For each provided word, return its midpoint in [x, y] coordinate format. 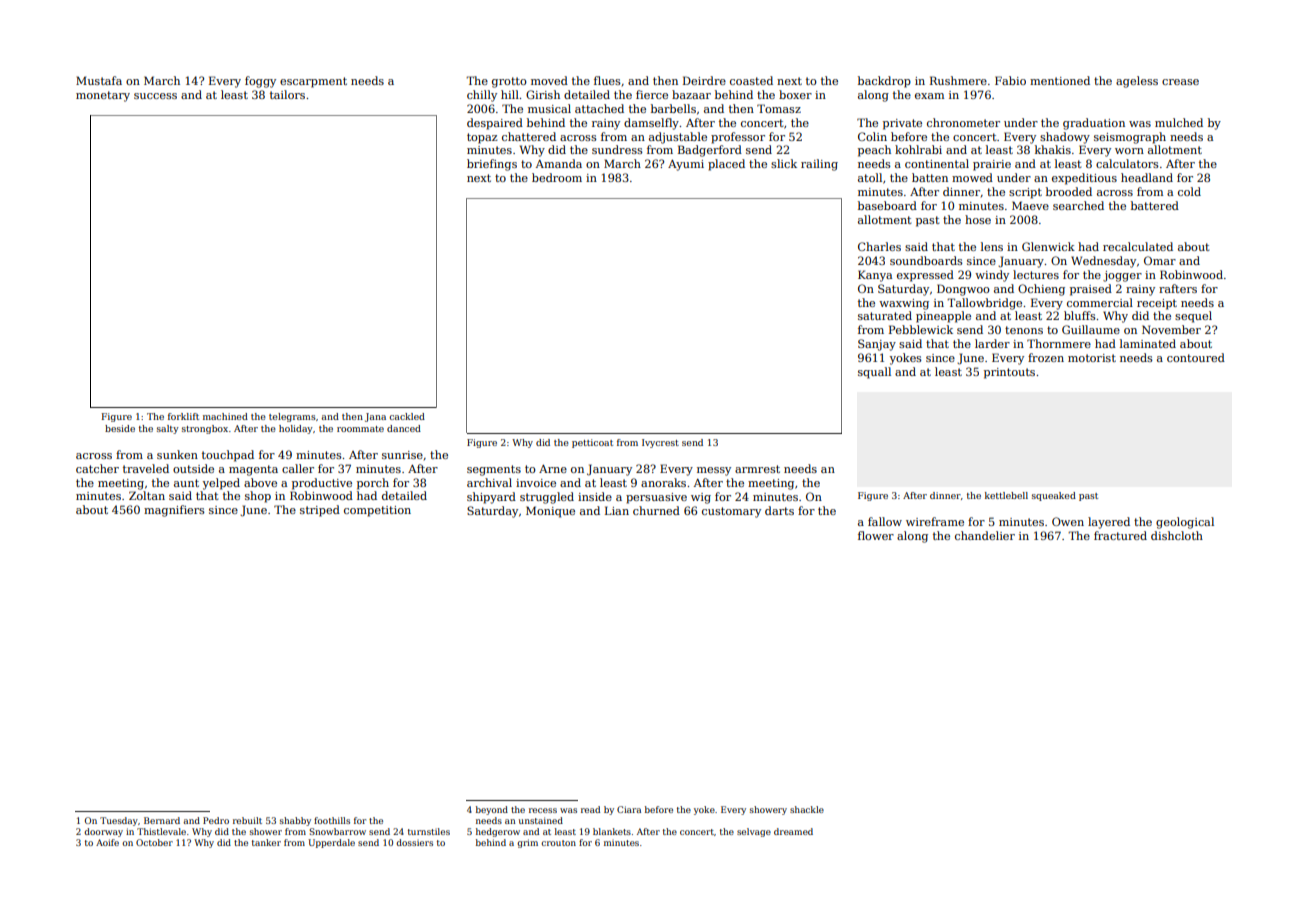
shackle [807, 809]
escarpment [313, 82]
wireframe [935, 521]
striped [320, 511]
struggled [547, 498]
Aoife [107, 842]
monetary [103, 96]
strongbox [205, 429]
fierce [652, 94]
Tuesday [119, 821]
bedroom [557, 177]
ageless [1137, 82]
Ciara [629, 809]
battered [1155, 205]
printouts [1009, 373]
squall [874, 373]
